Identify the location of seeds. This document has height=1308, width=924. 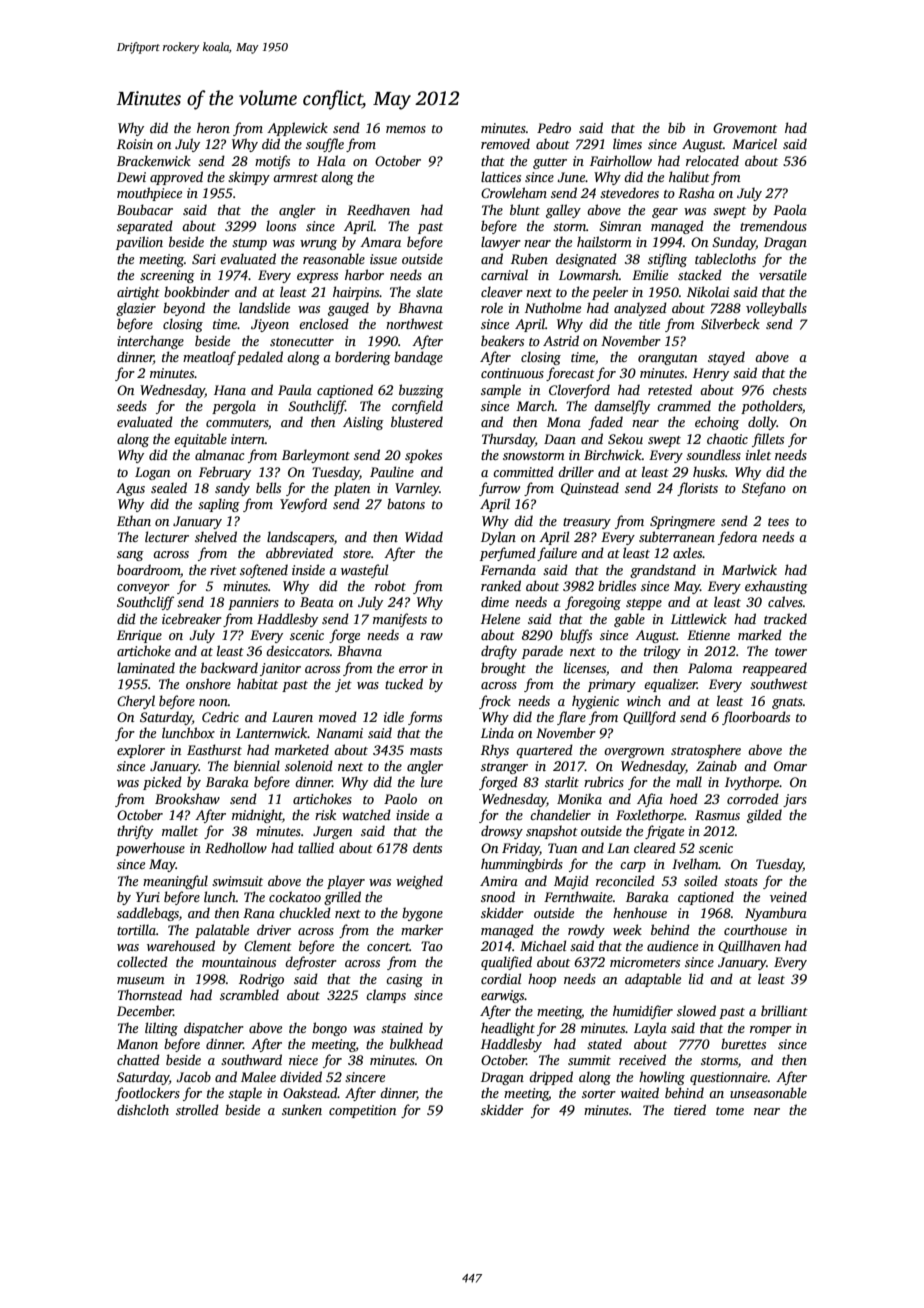
(132, 405).
